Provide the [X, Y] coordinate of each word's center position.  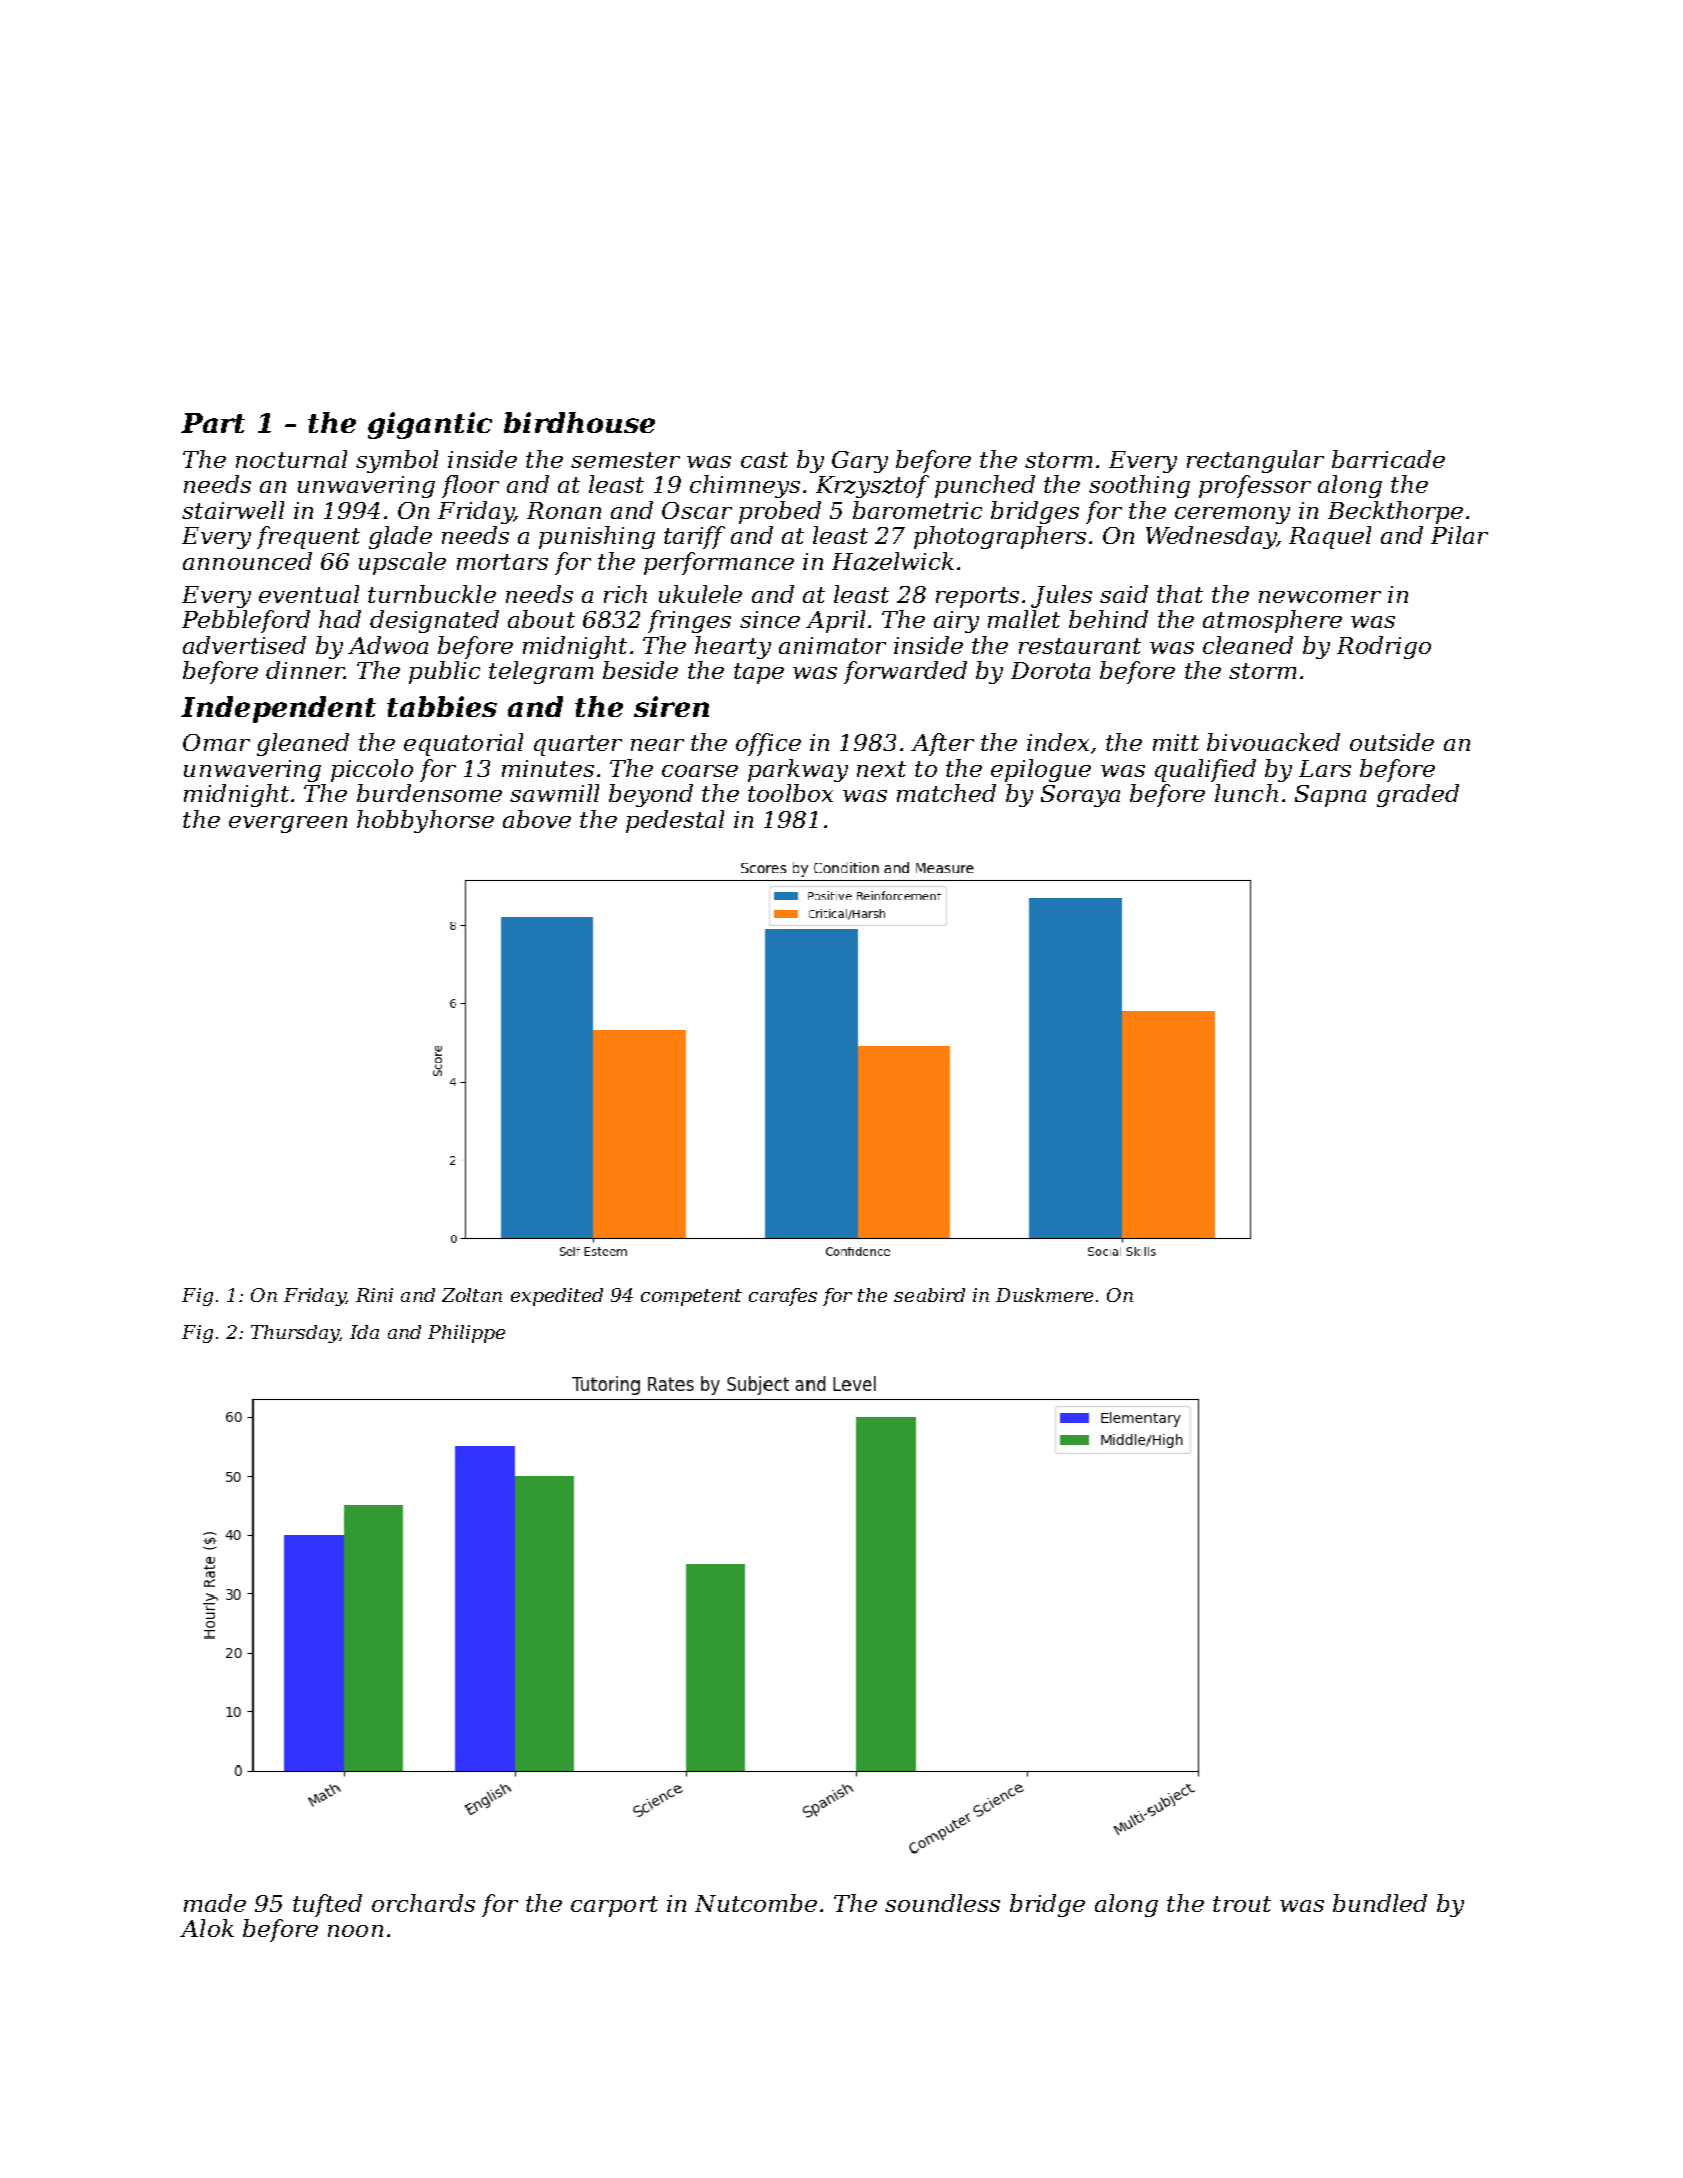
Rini [374, 1295]
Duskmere [1044, 1295]
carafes [783, 1297]
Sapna [1330, 796]
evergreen [288, 824]
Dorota [1050, 670]
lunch [1246, 793]
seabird [929, 1295]
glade [400, 537]
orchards [423, 1903]
